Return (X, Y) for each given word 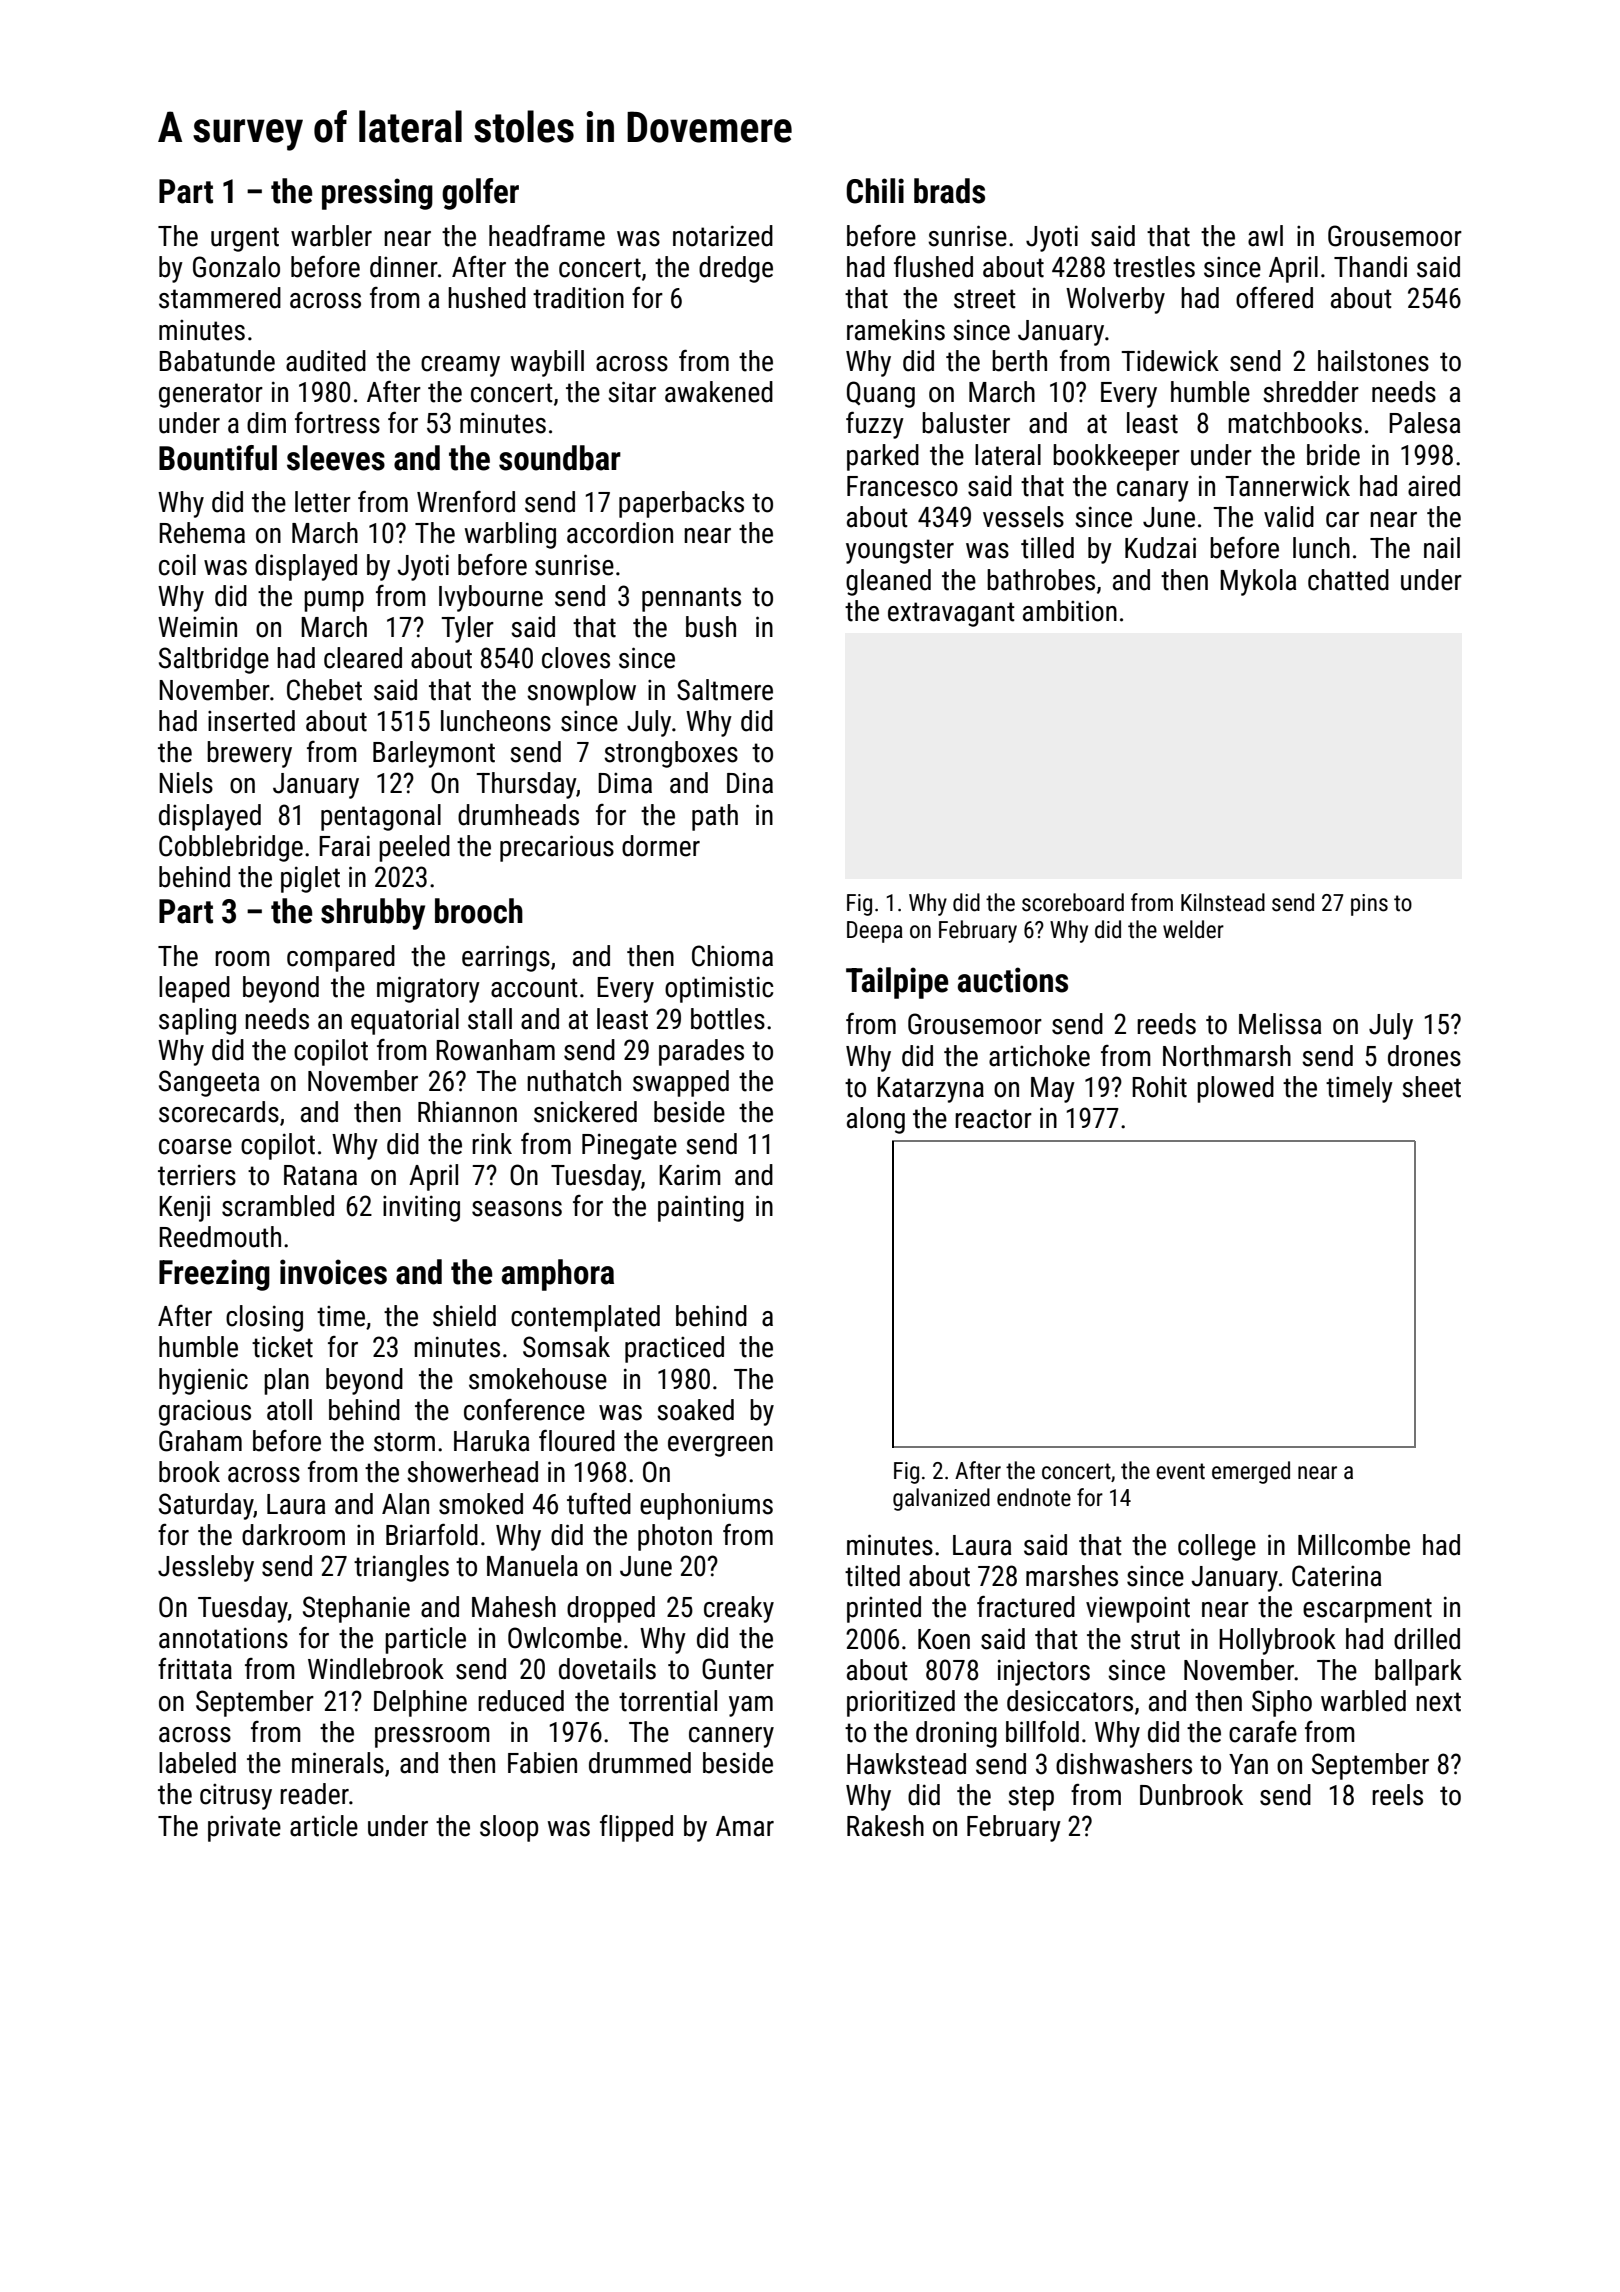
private (244, 1829)
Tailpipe (897, 983)
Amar (745, 1826)
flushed (933, 267)
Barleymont (434, 754)
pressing (377, 194)
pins (1369, 905)
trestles (1154, 267)
